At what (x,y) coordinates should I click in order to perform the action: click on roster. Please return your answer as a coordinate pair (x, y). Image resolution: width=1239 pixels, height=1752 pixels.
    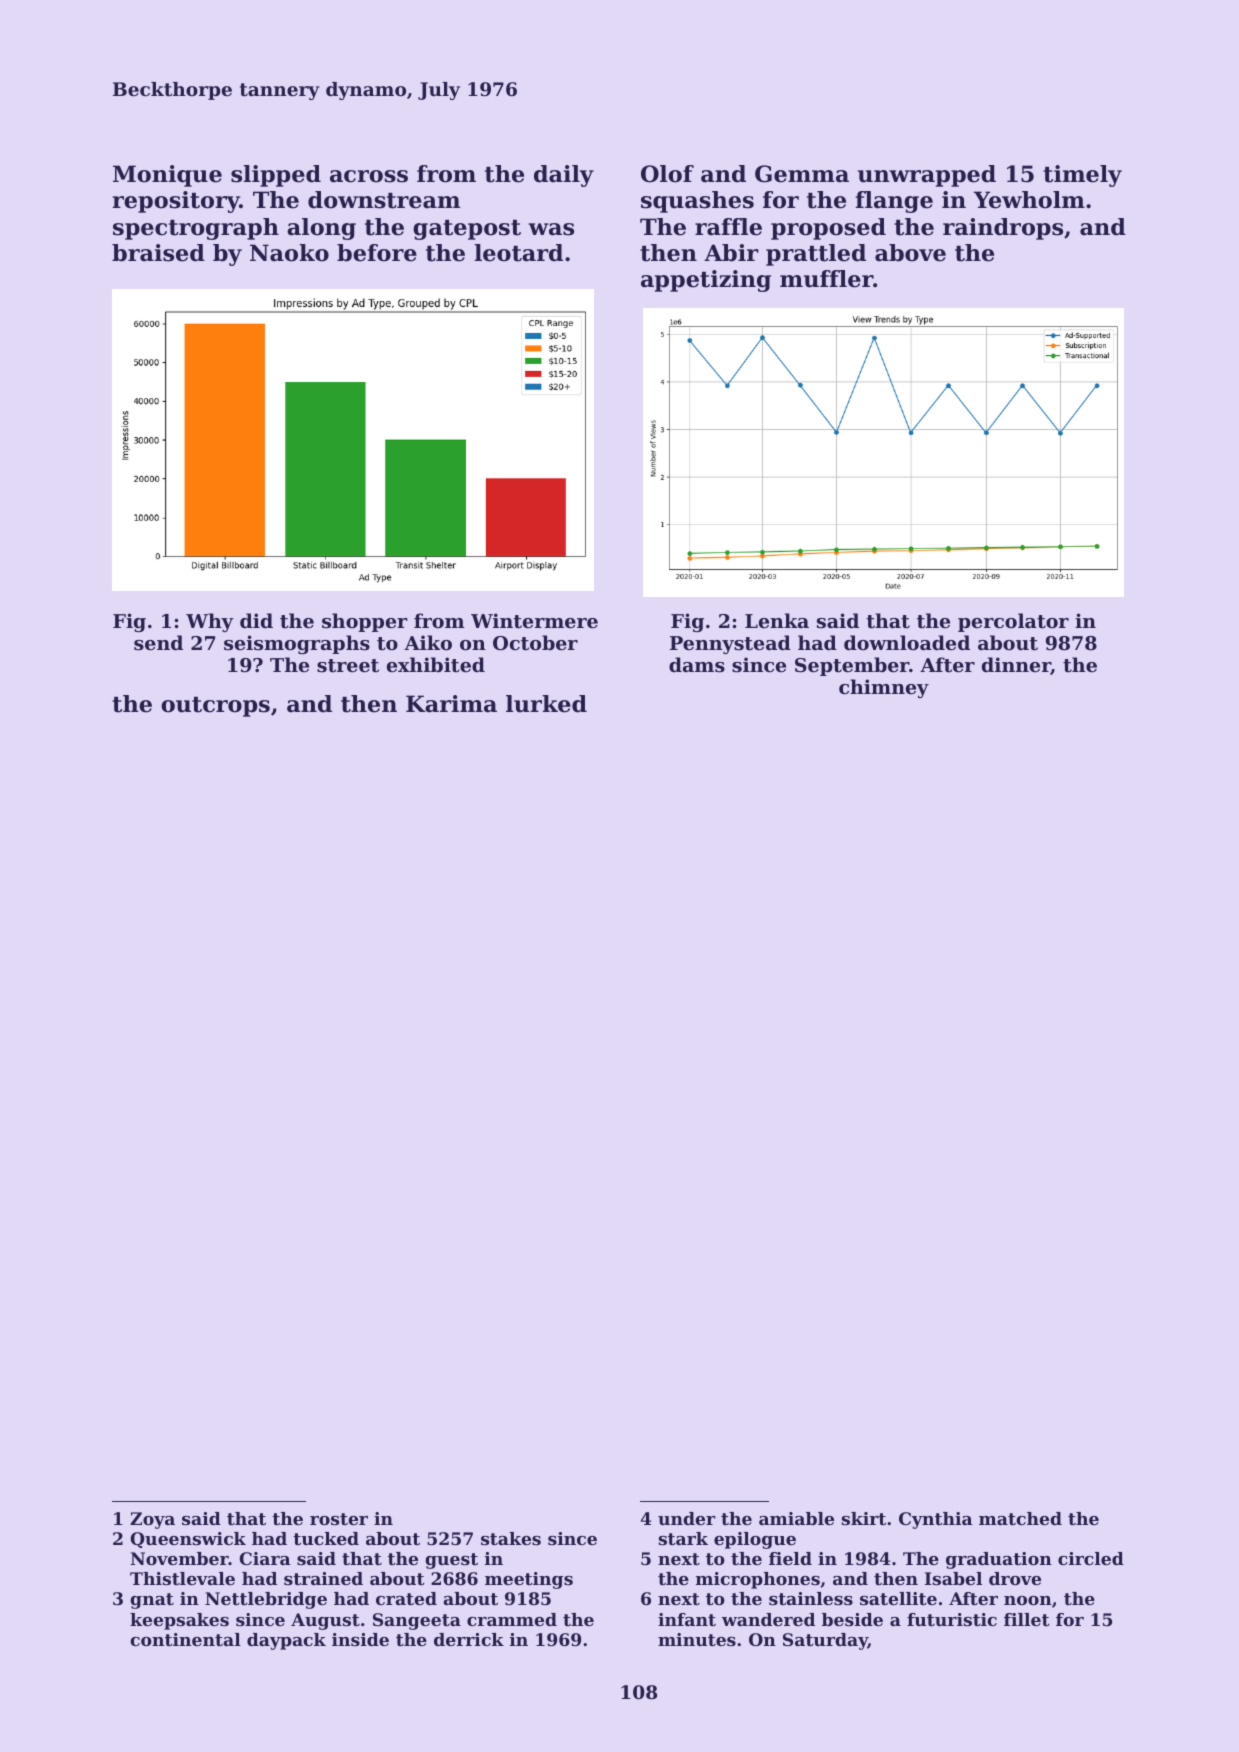
    Looking at the image, I should click on (339, 1519).
